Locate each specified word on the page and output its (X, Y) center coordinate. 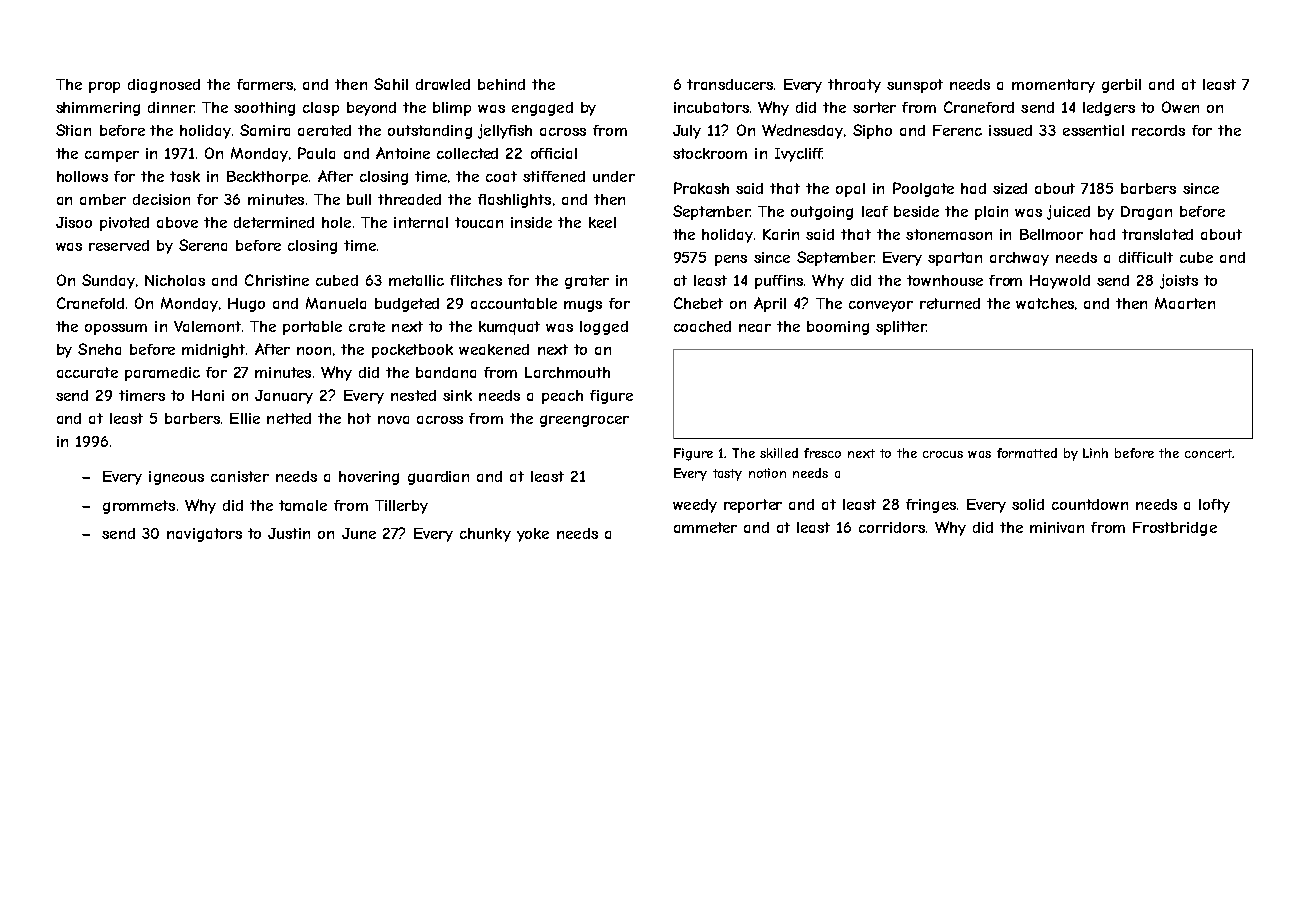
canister (240, 476)
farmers (265, 84)
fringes (931, 506)
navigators (204, 535)
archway (1019, 259)
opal (850, 190)
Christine (277, 280)
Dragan (1146, 213)
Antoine (403, 153)
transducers (730, 84)
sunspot (915, 86)
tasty (727, 475)
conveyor (881, 306)
